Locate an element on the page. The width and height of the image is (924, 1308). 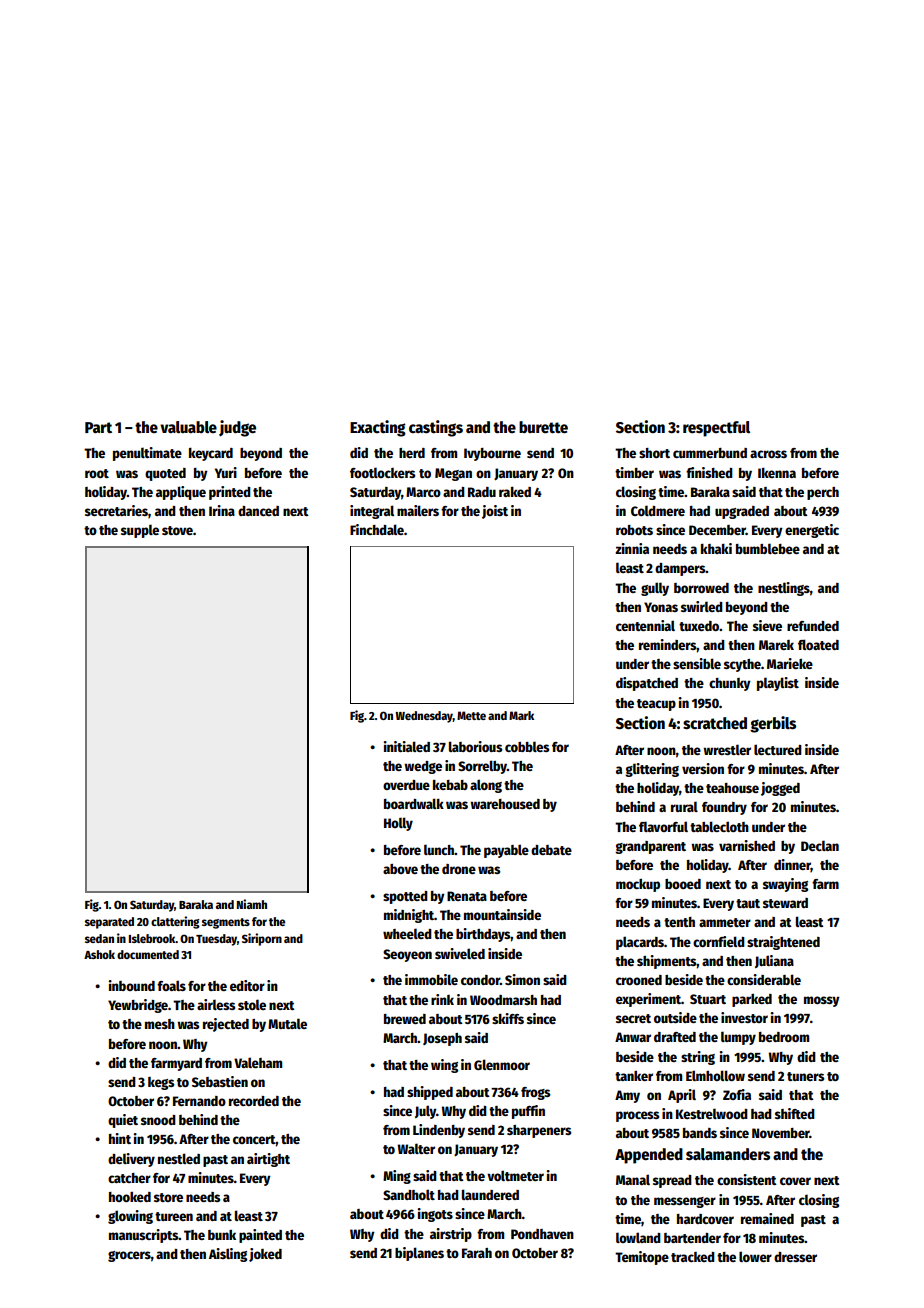
applique is located at coordinates (181, 493).
